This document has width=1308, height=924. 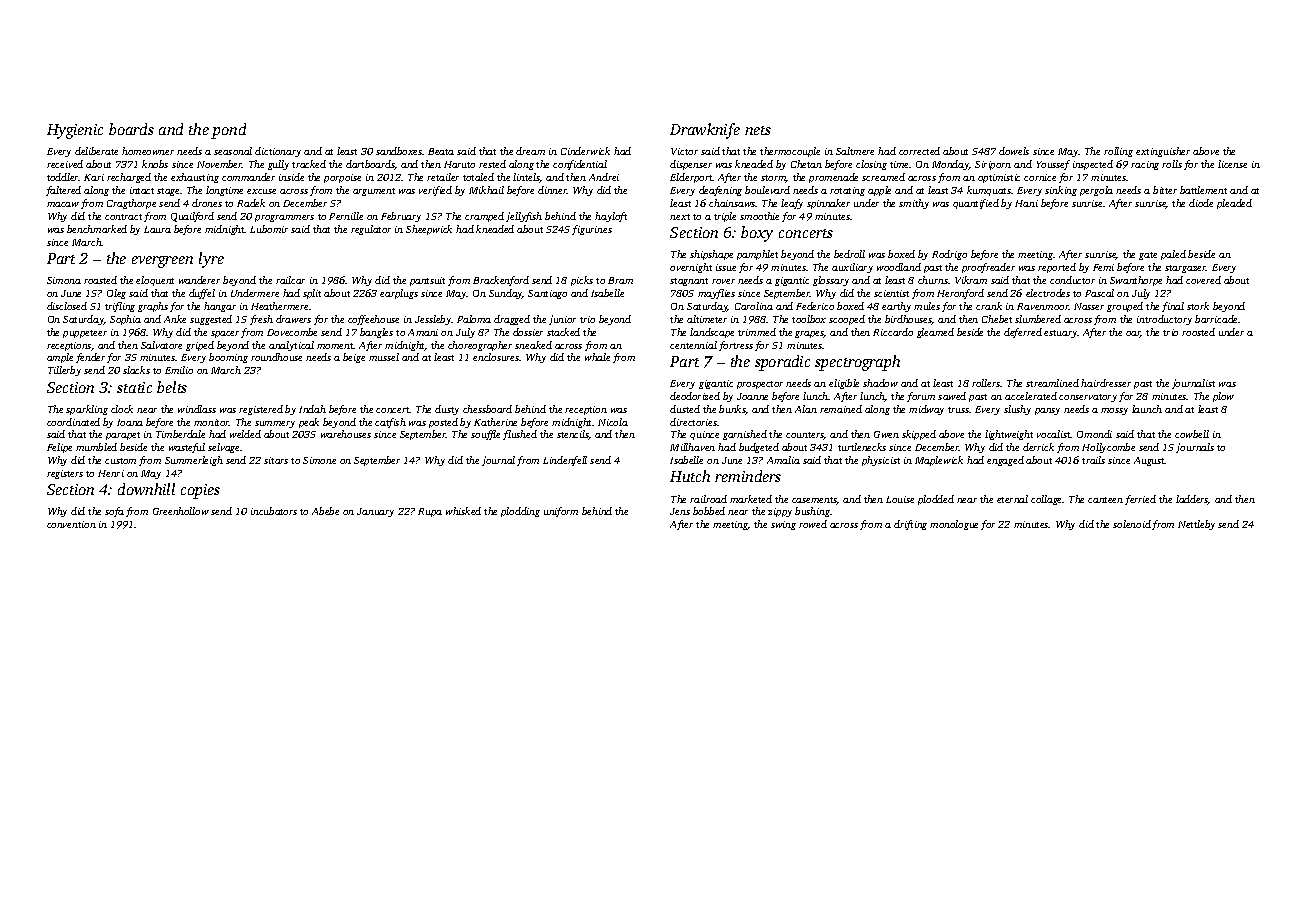 What do you see at coordinates (914, 204) in the document?
I see `smithy` at bounding box center [914, 204].
